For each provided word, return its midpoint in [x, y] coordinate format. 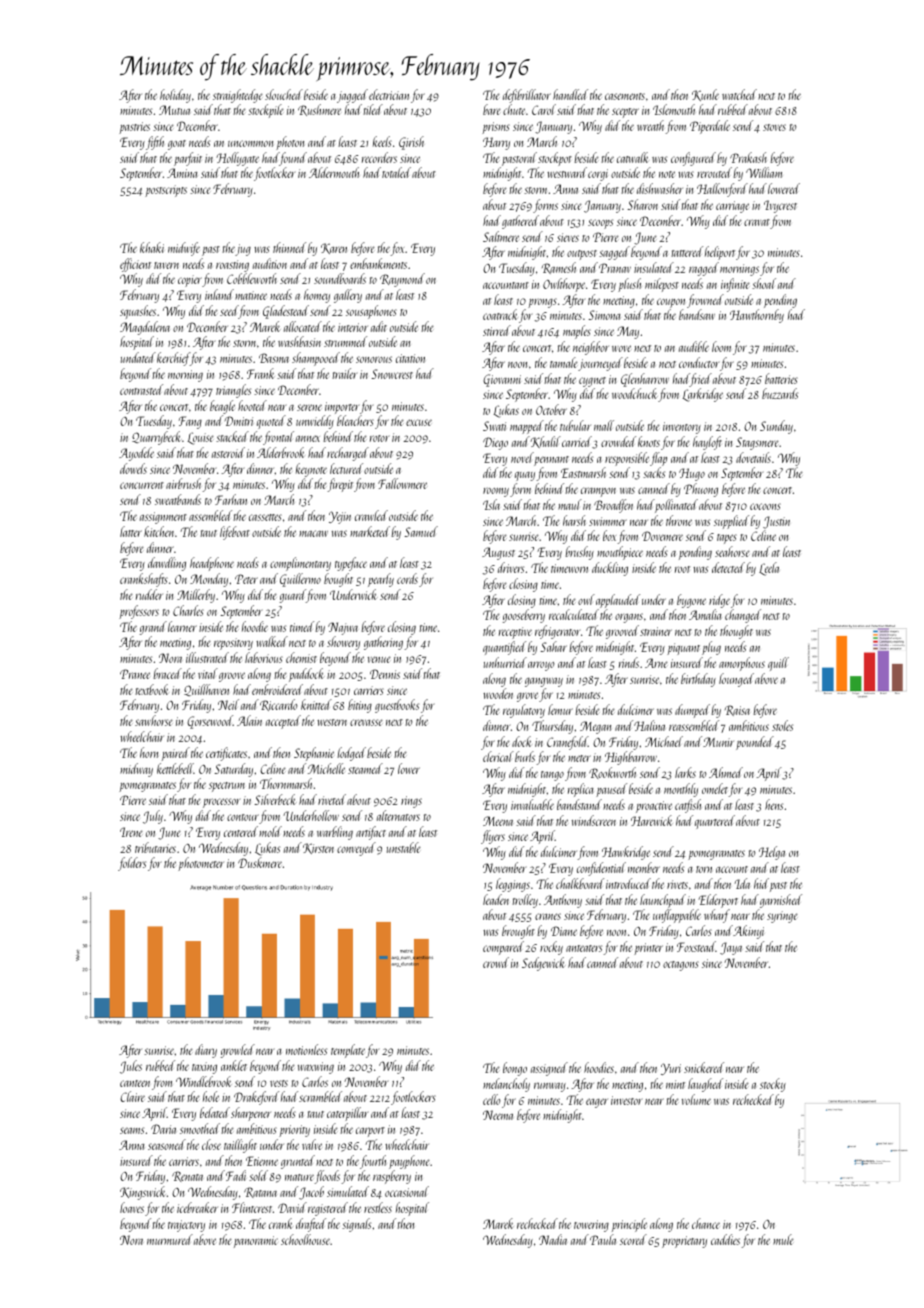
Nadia [553, 1239]
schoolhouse [306, 1239]
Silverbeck [275, 799]
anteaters [584, 948]
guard [293, 596]
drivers [511, 567]
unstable [404, 847]
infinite [735, 285]
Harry [496, 143]
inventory [682, 428]
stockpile [266, 111]
